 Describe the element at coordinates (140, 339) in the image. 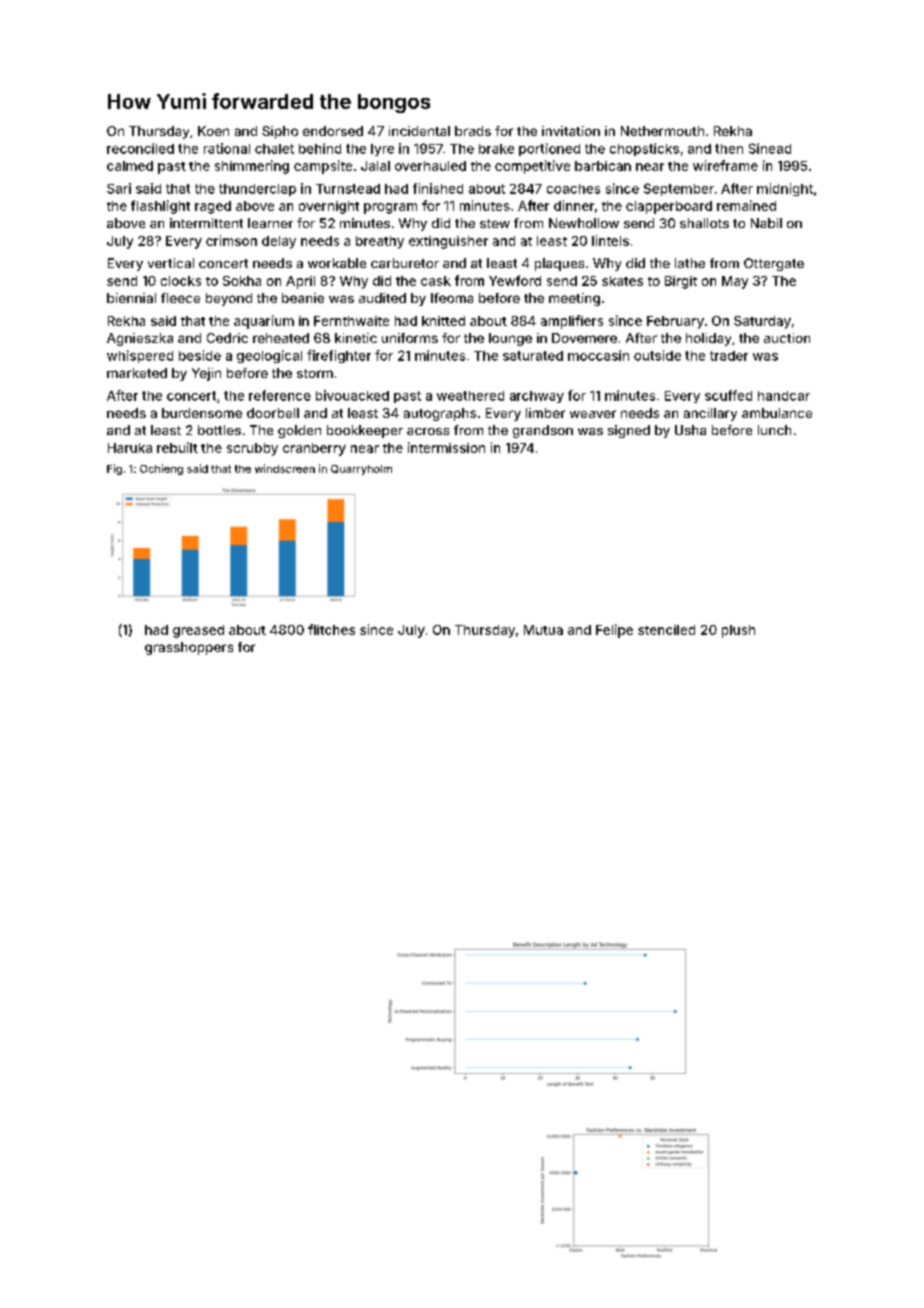

I see `Agnieszka` at that location.
